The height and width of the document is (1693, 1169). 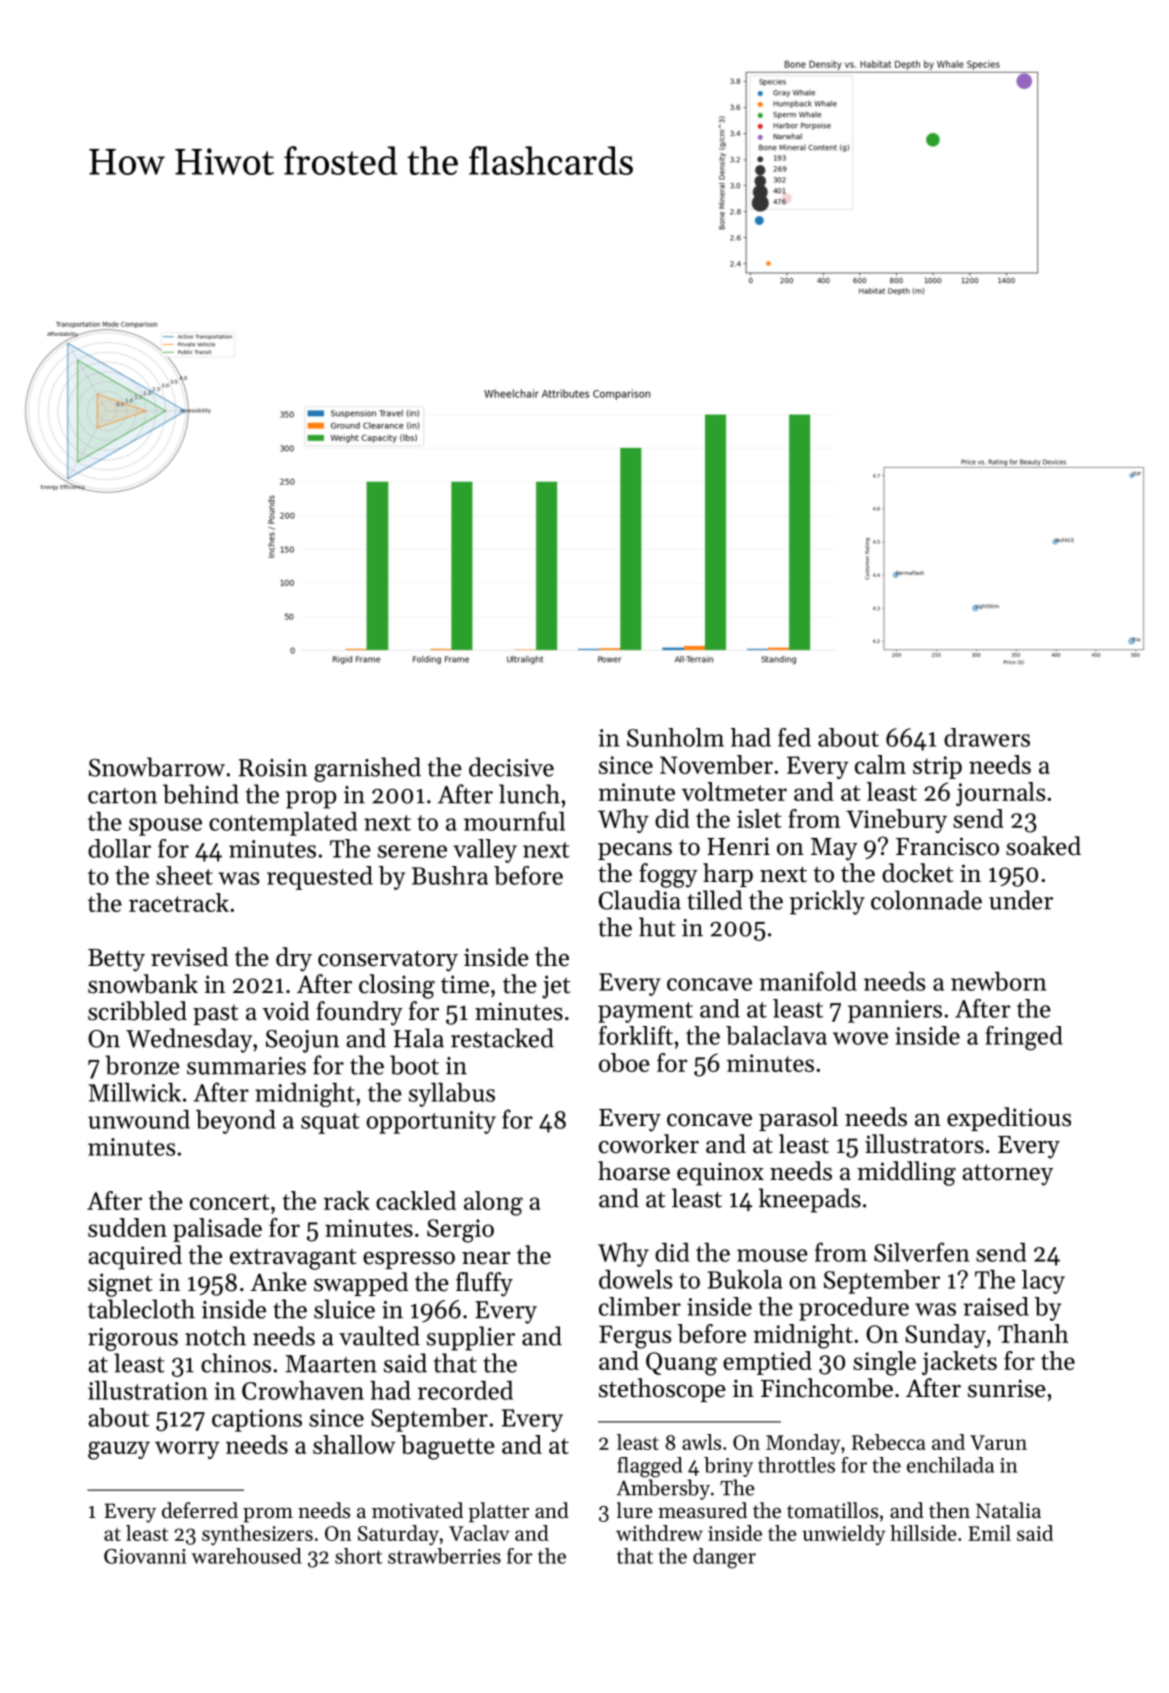 What do you see at coordinates (924, 1144) in the document?
I see `illustrators` at bounding box center [924, 1144].
